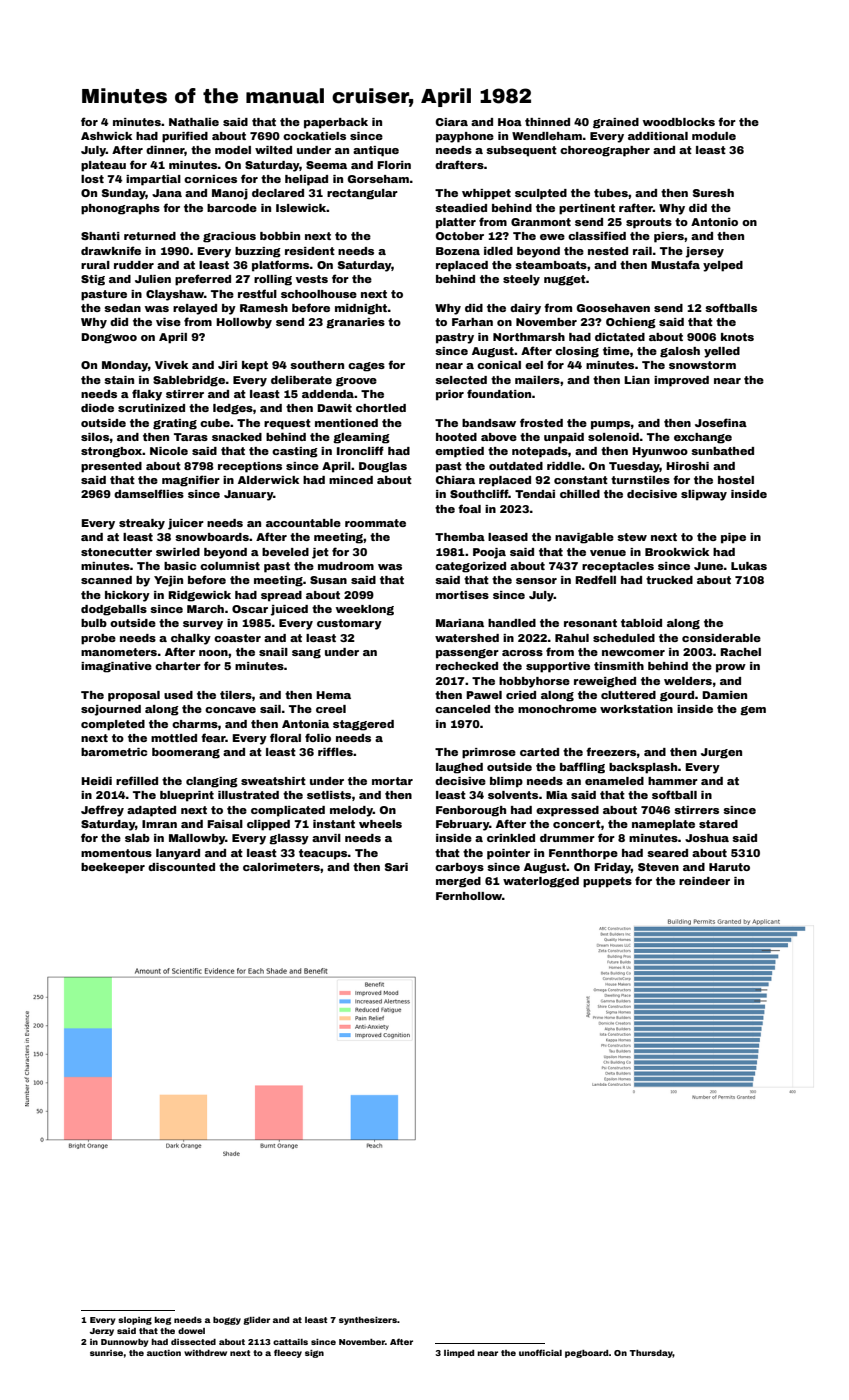 Image resolution: width=849 pixels, height=1400 pixels. Describe the element at coordinates (510, 122) in the screenshot. I see `Hoa` at that location.
